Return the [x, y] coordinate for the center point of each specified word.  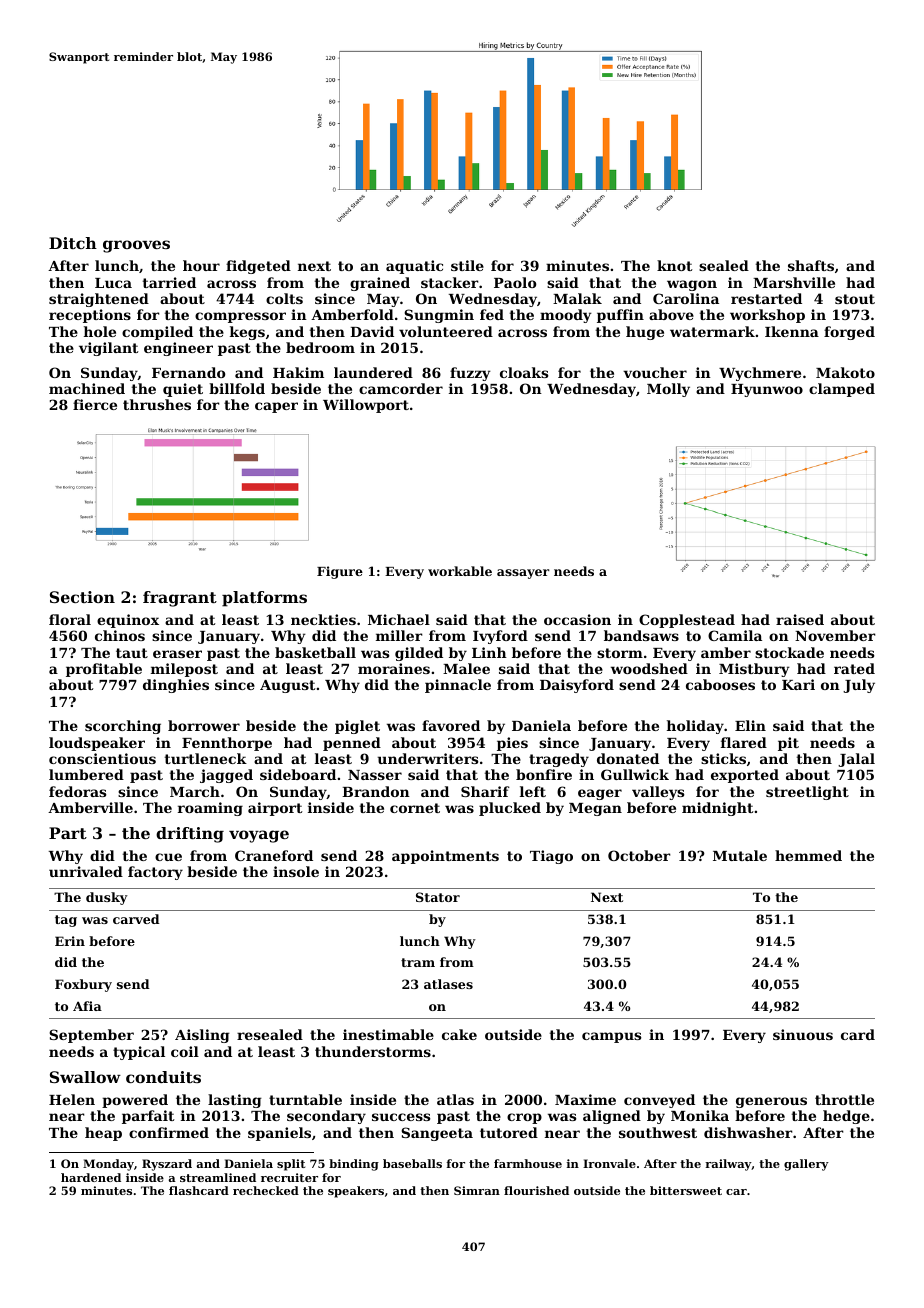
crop [524, 1118]
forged [849, 333]
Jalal [856, 760]
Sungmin [439, 316]
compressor [240, 317]
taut [132, 653]
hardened [91, 1177]
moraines [394, 668]
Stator [438, 897]
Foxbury [83, 985]
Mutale [740, 855]
